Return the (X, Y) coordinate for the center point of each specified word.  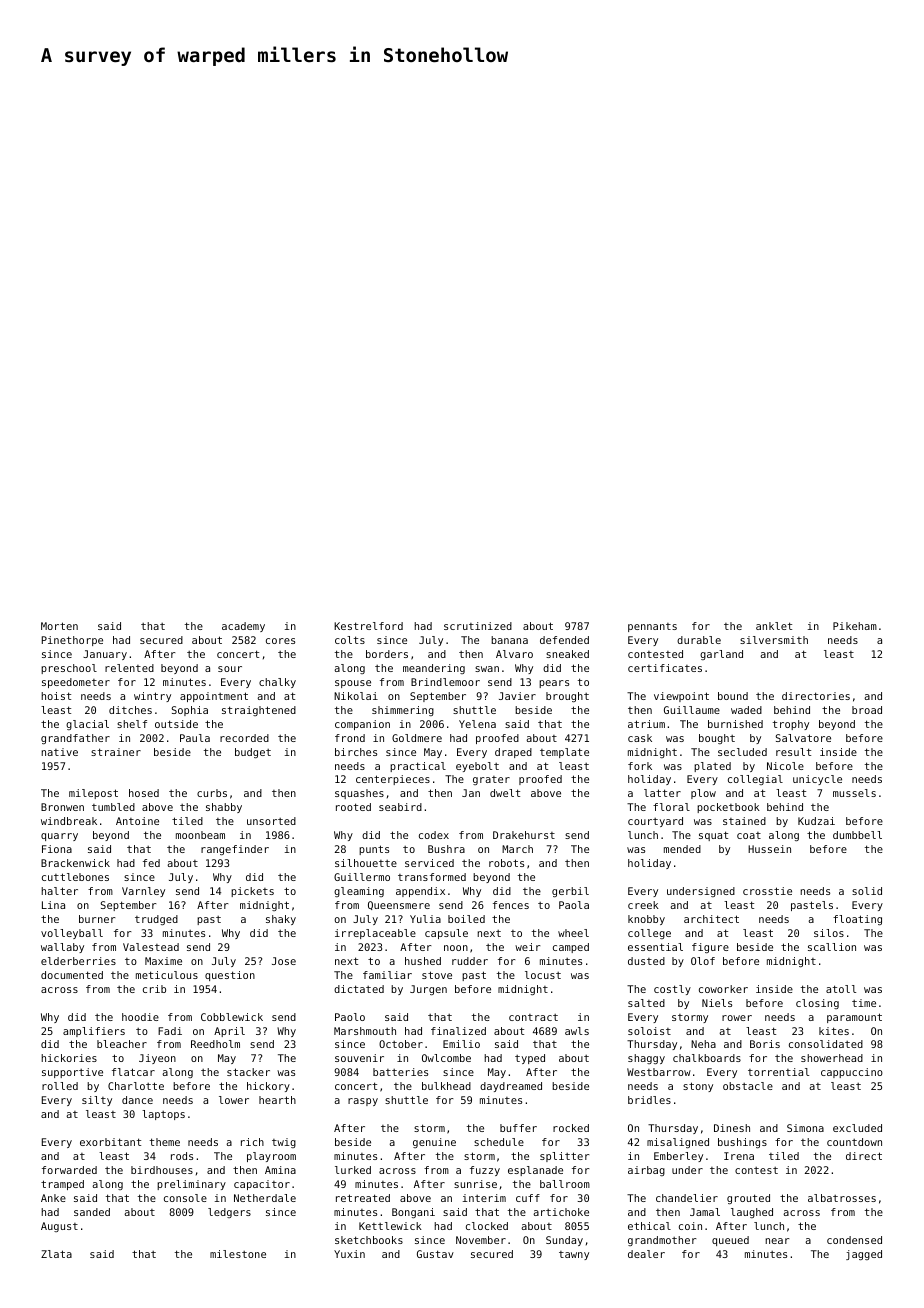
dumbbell (857, 835)
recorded (244, 738)
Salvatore (803, 738)
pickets (252, 892)
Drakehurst (524, 835)
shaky (281, 920)
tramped (62, 1185)
